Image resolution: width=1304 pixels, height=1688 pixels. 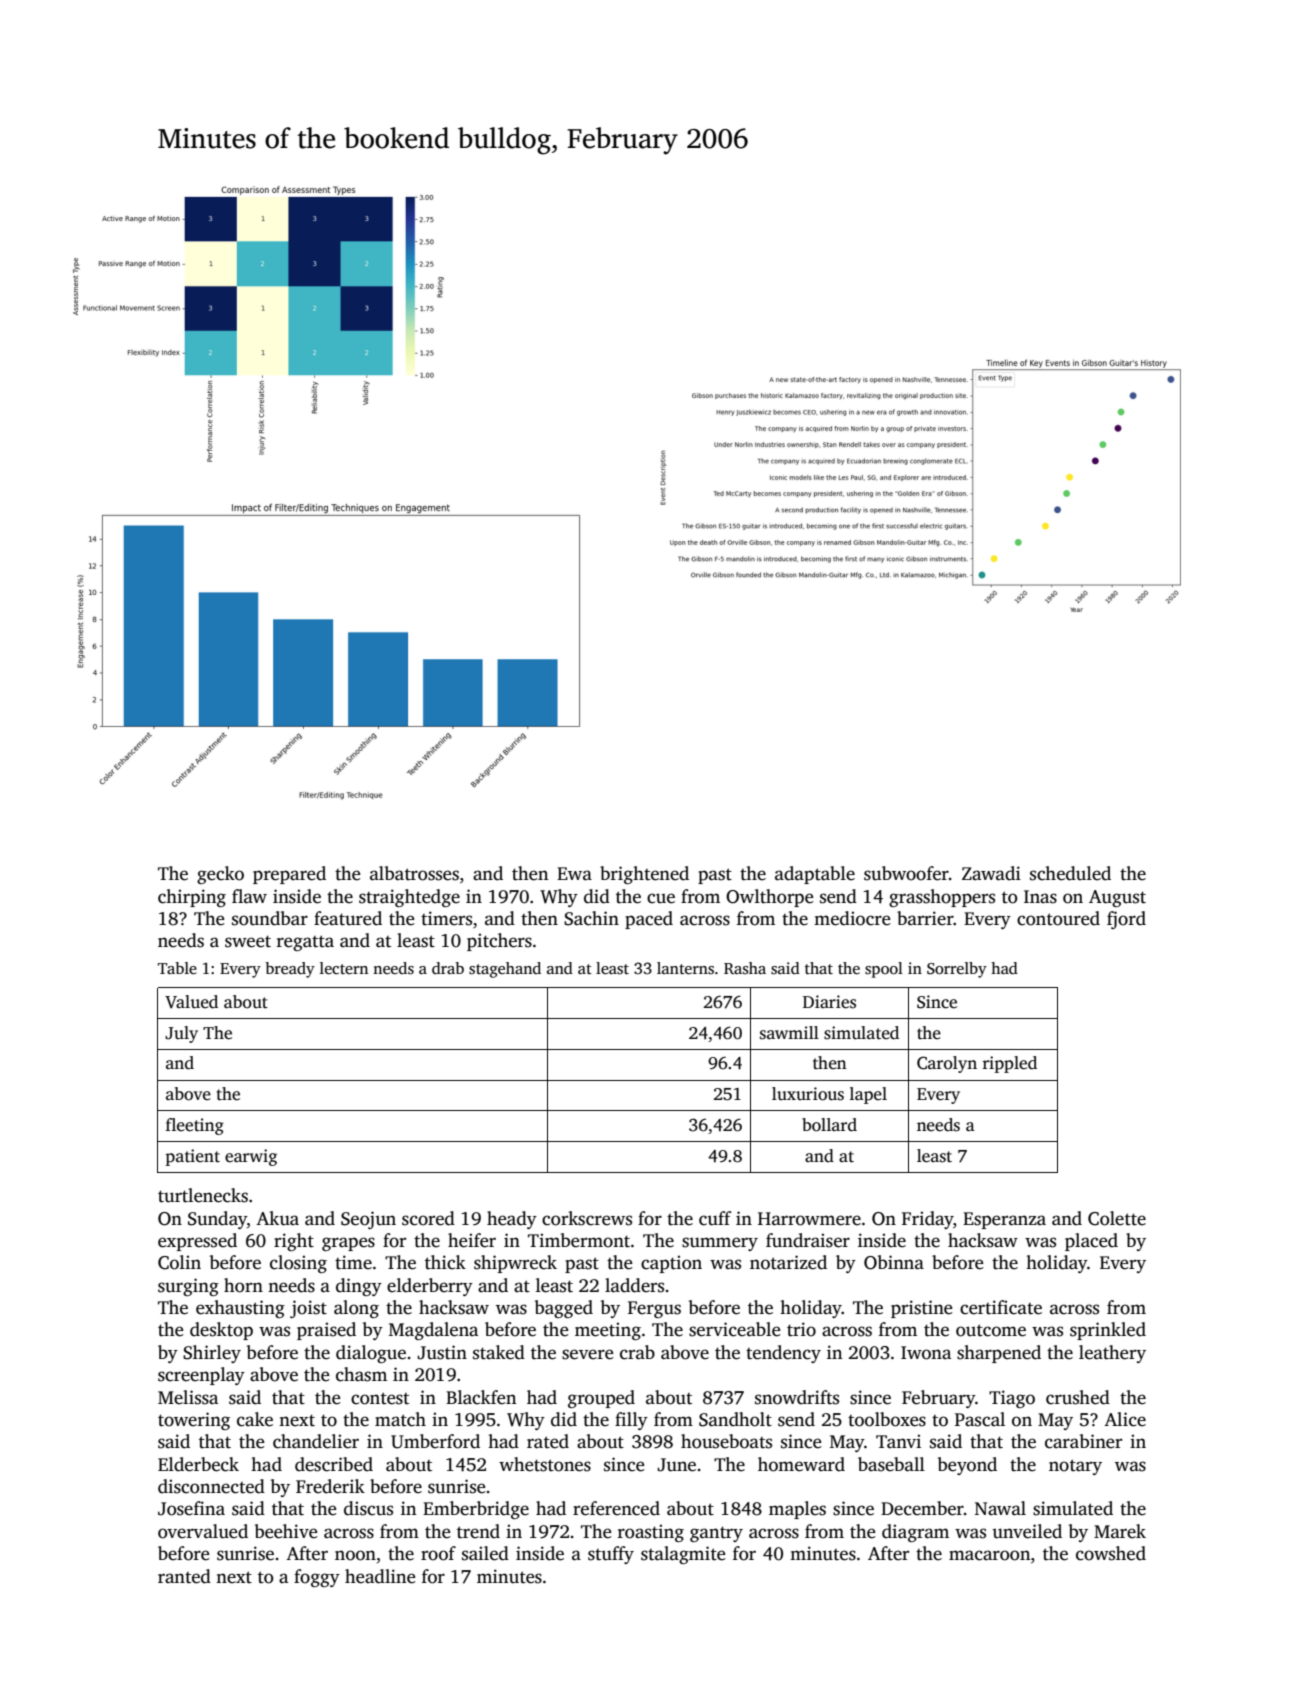 What do you see at coordinates (829, 1125) in the document?
I see `bollard` at bounding box center [829, 1125].
